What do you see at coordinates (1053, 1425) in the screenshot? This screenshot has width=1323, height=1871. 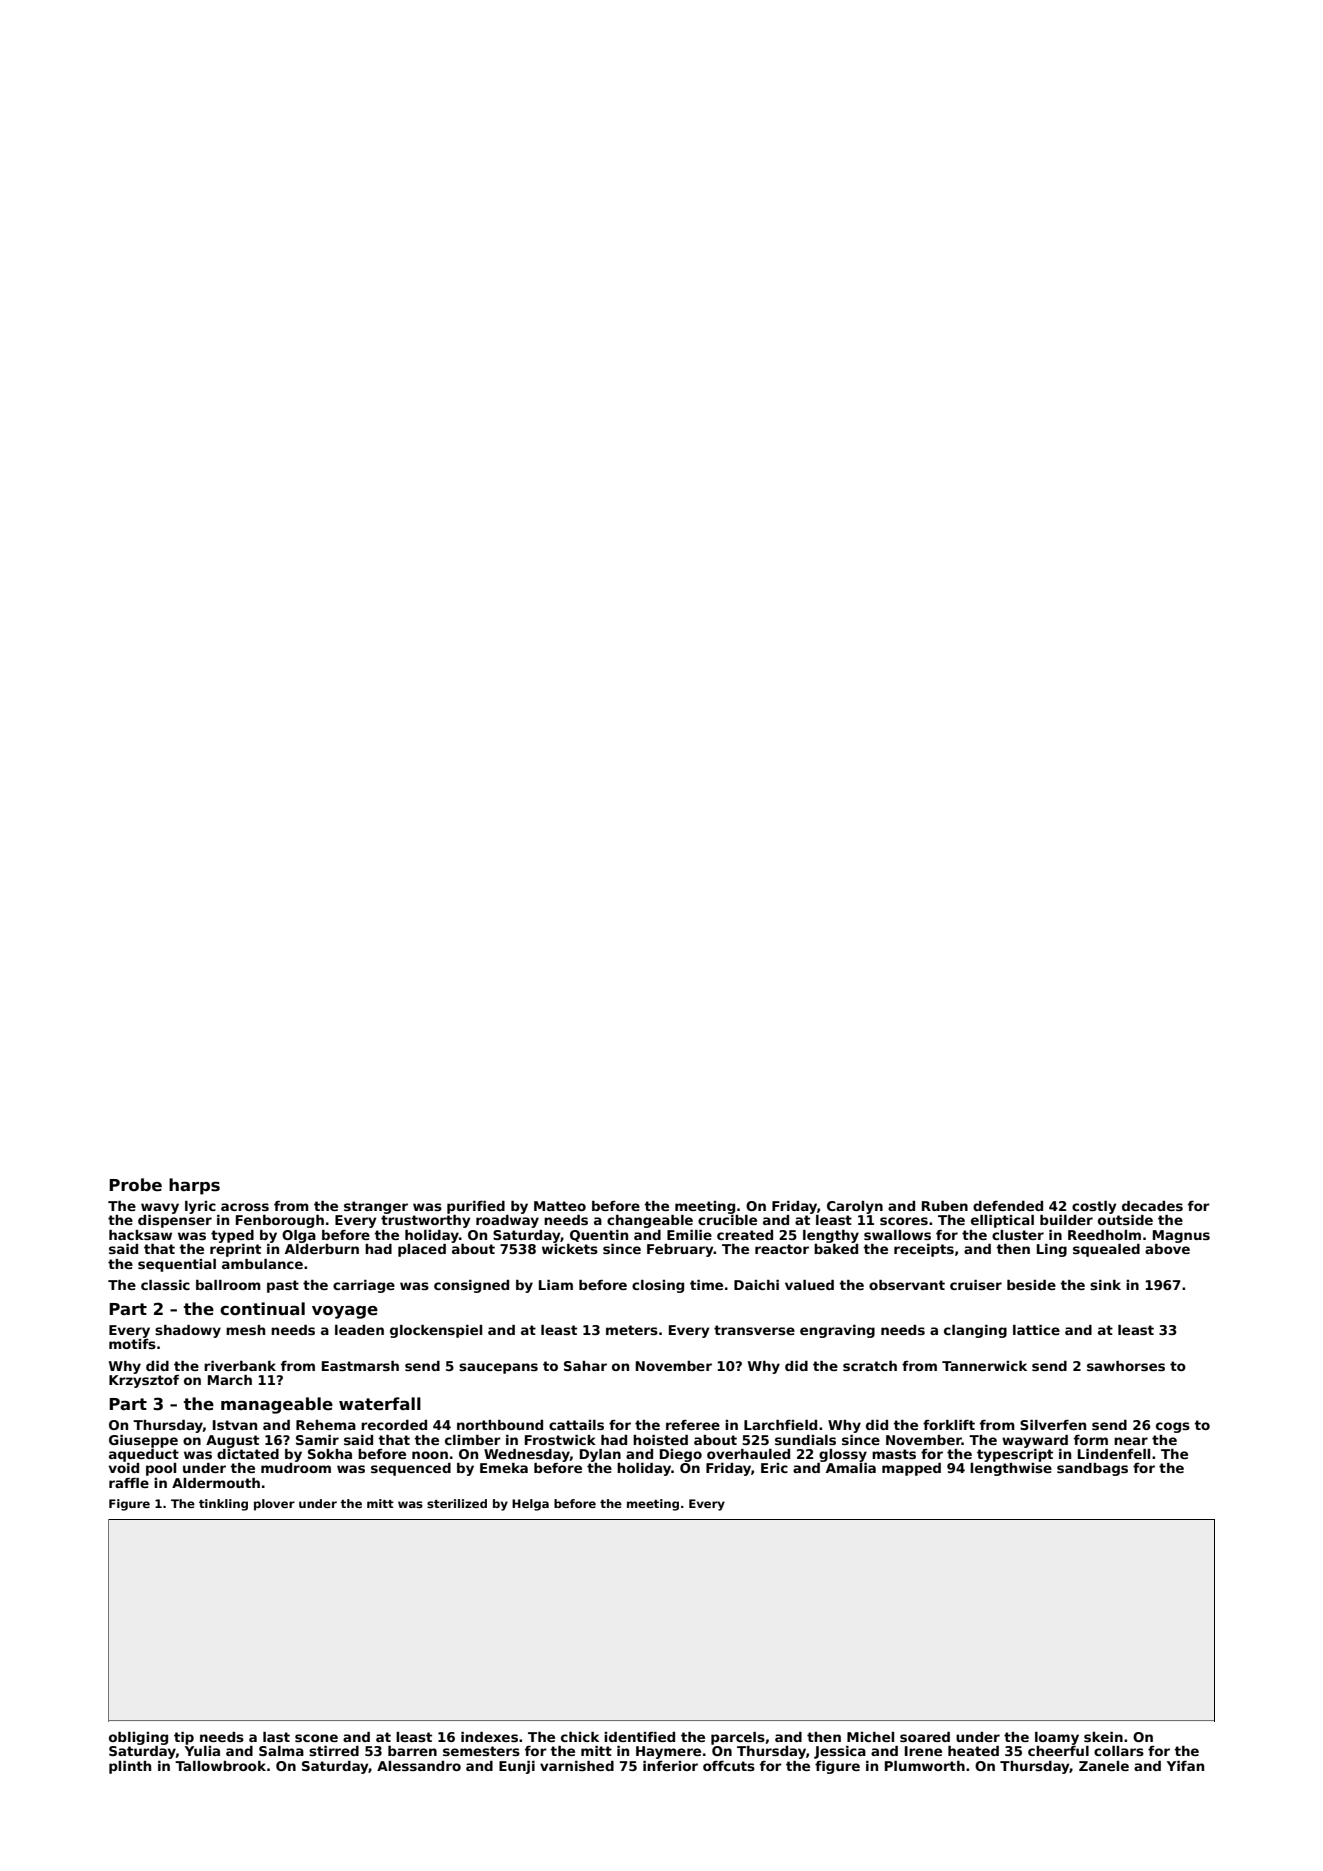 I see `Silverfen` at bounding box center [1053, 1425].
